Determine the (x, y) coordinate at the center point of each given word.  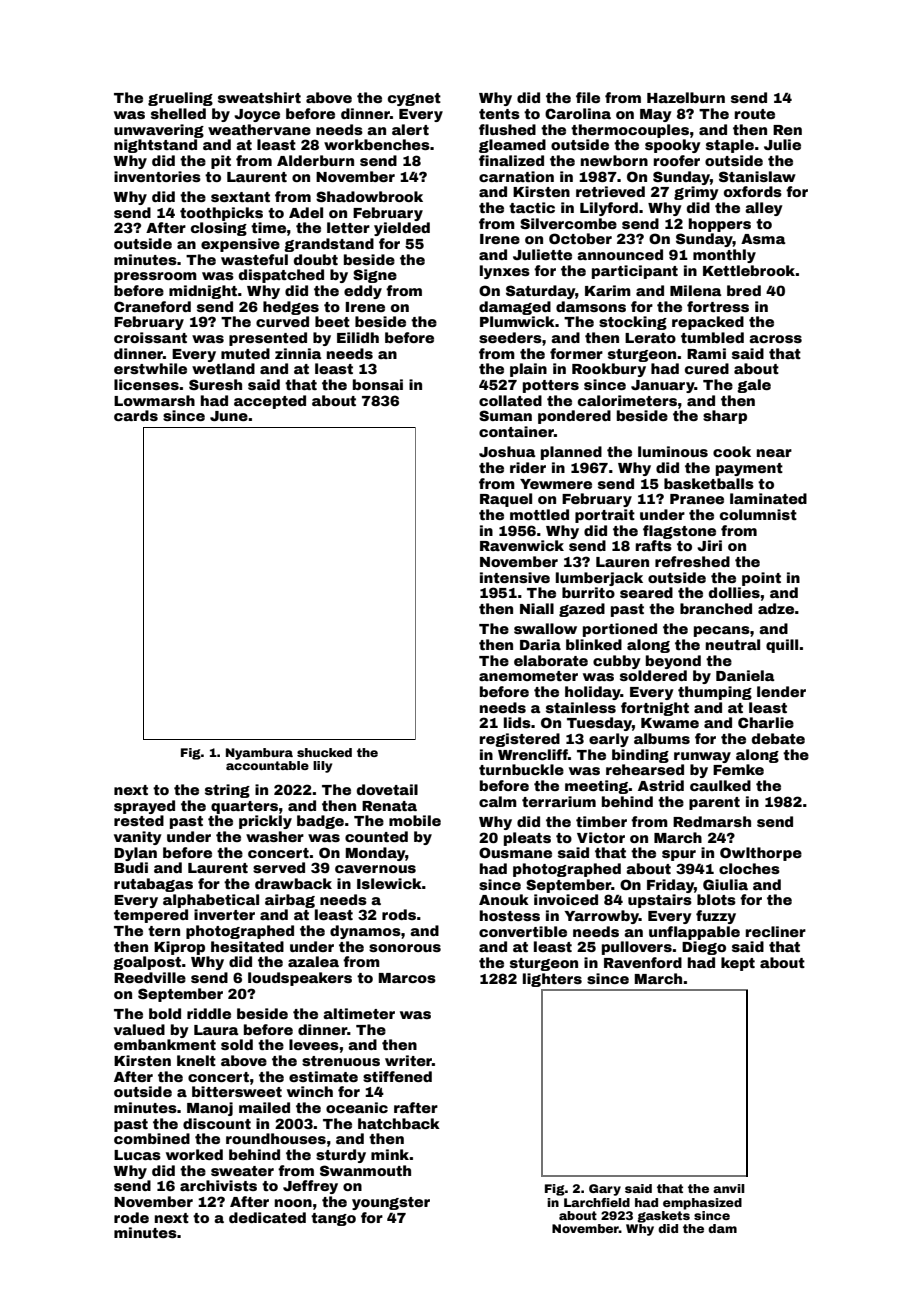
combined (152, 1138)
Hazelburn (686, 97)
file (588, 97)
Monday (376, 854)
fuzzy (716, 917)
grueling (180, 99)
